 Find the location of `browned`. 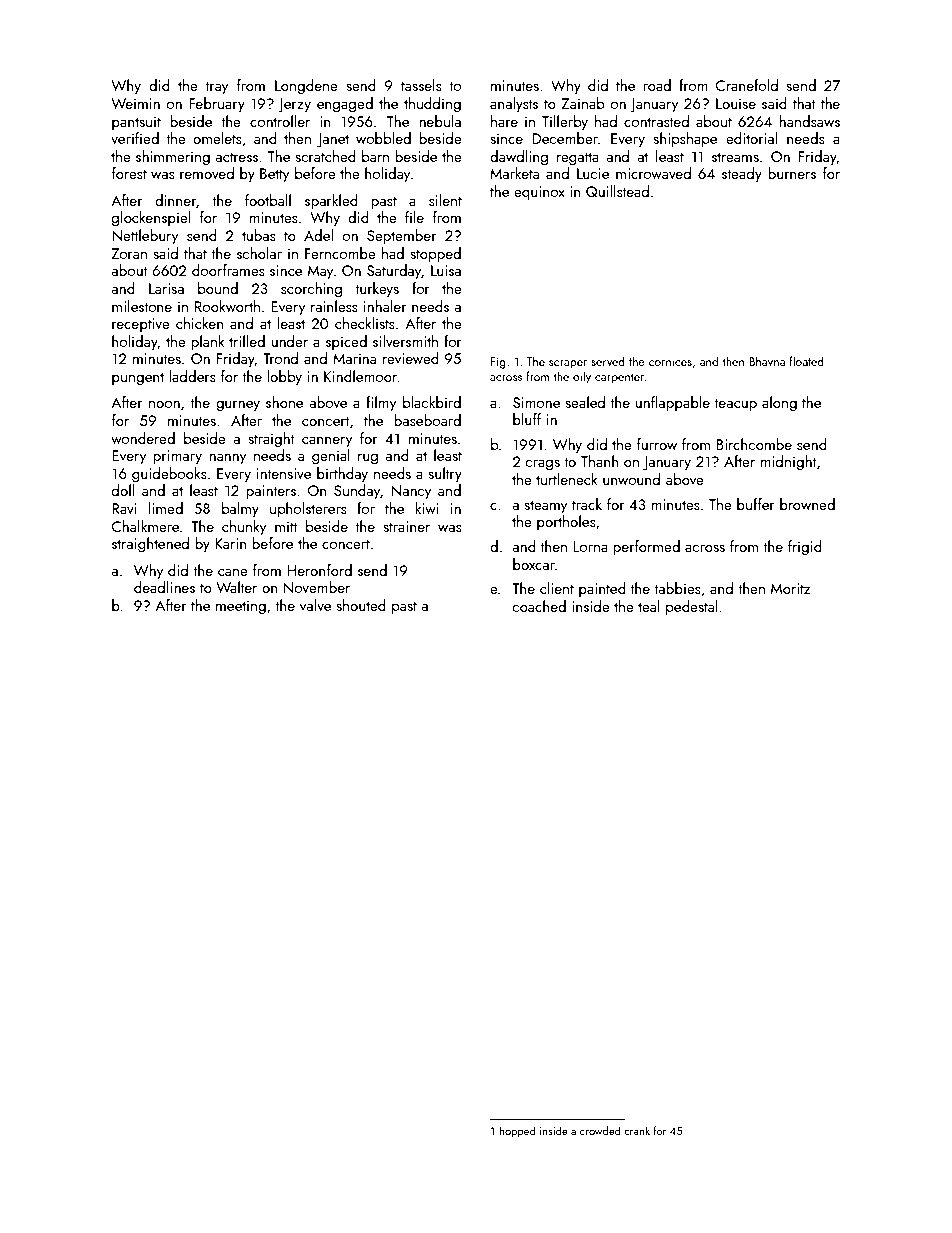

browned is located at coordinates (807, 504).
